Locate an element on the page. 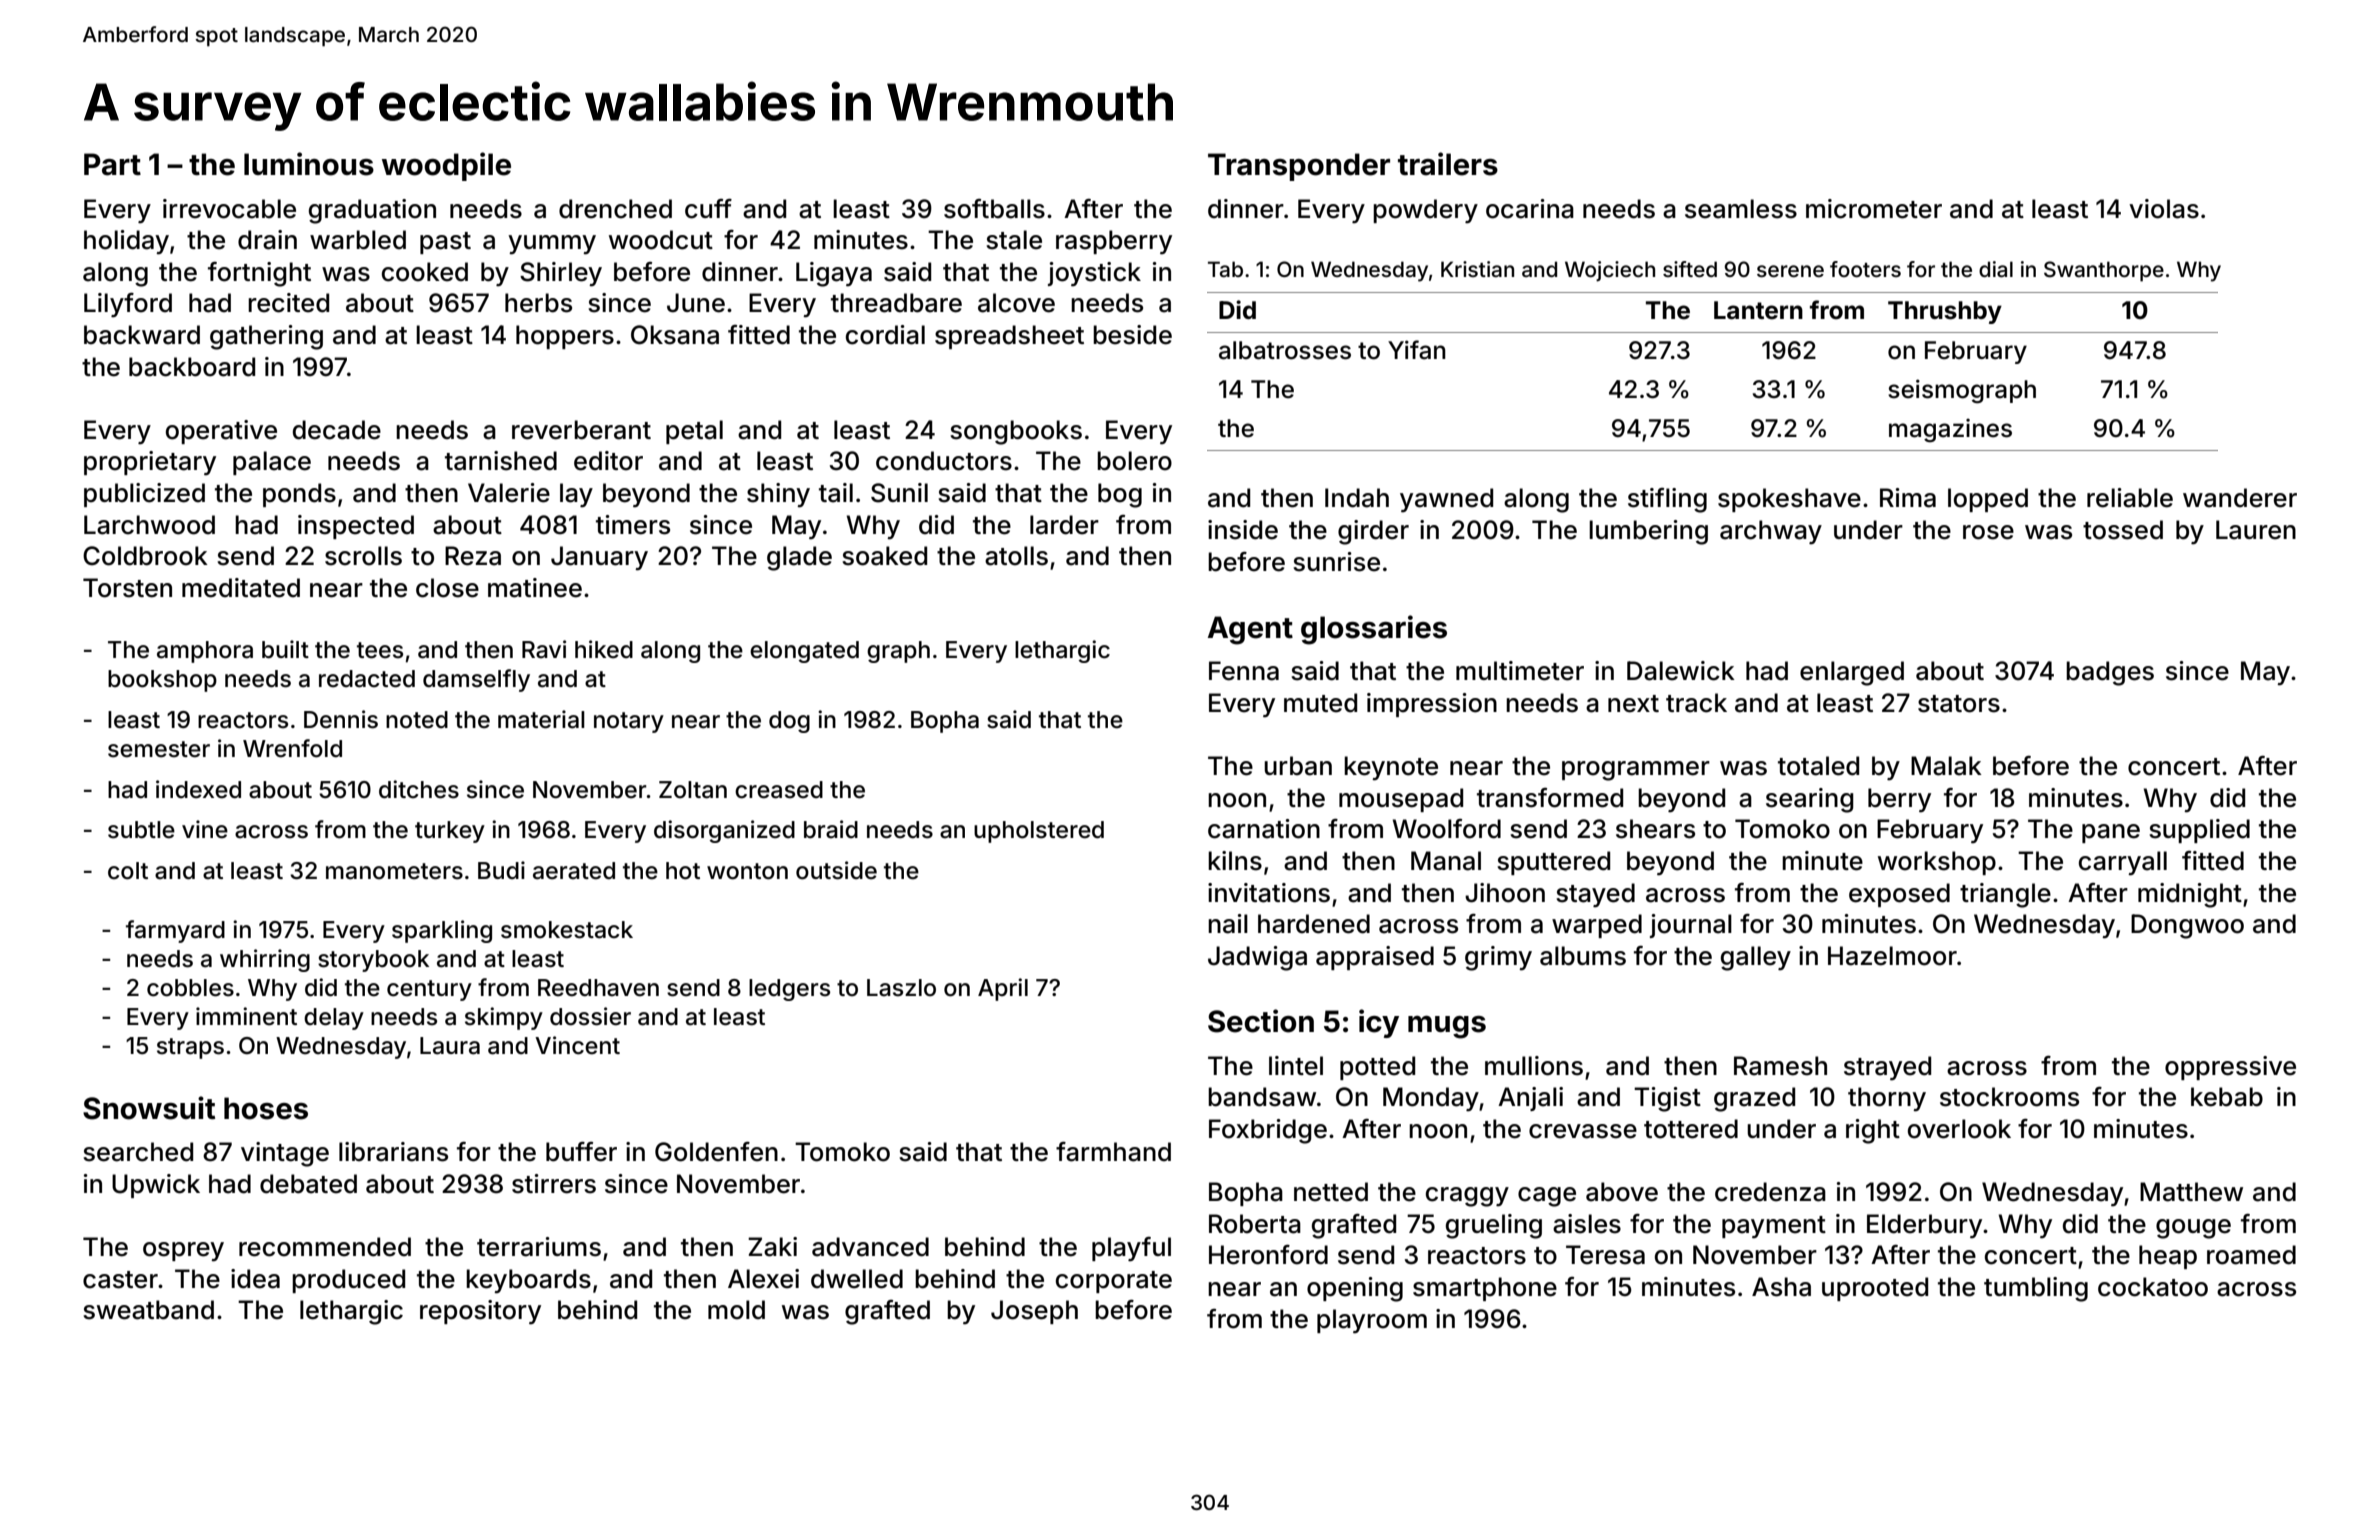 This image has width=2380, height=1540. violas is located at coordinates (2164, 209).
